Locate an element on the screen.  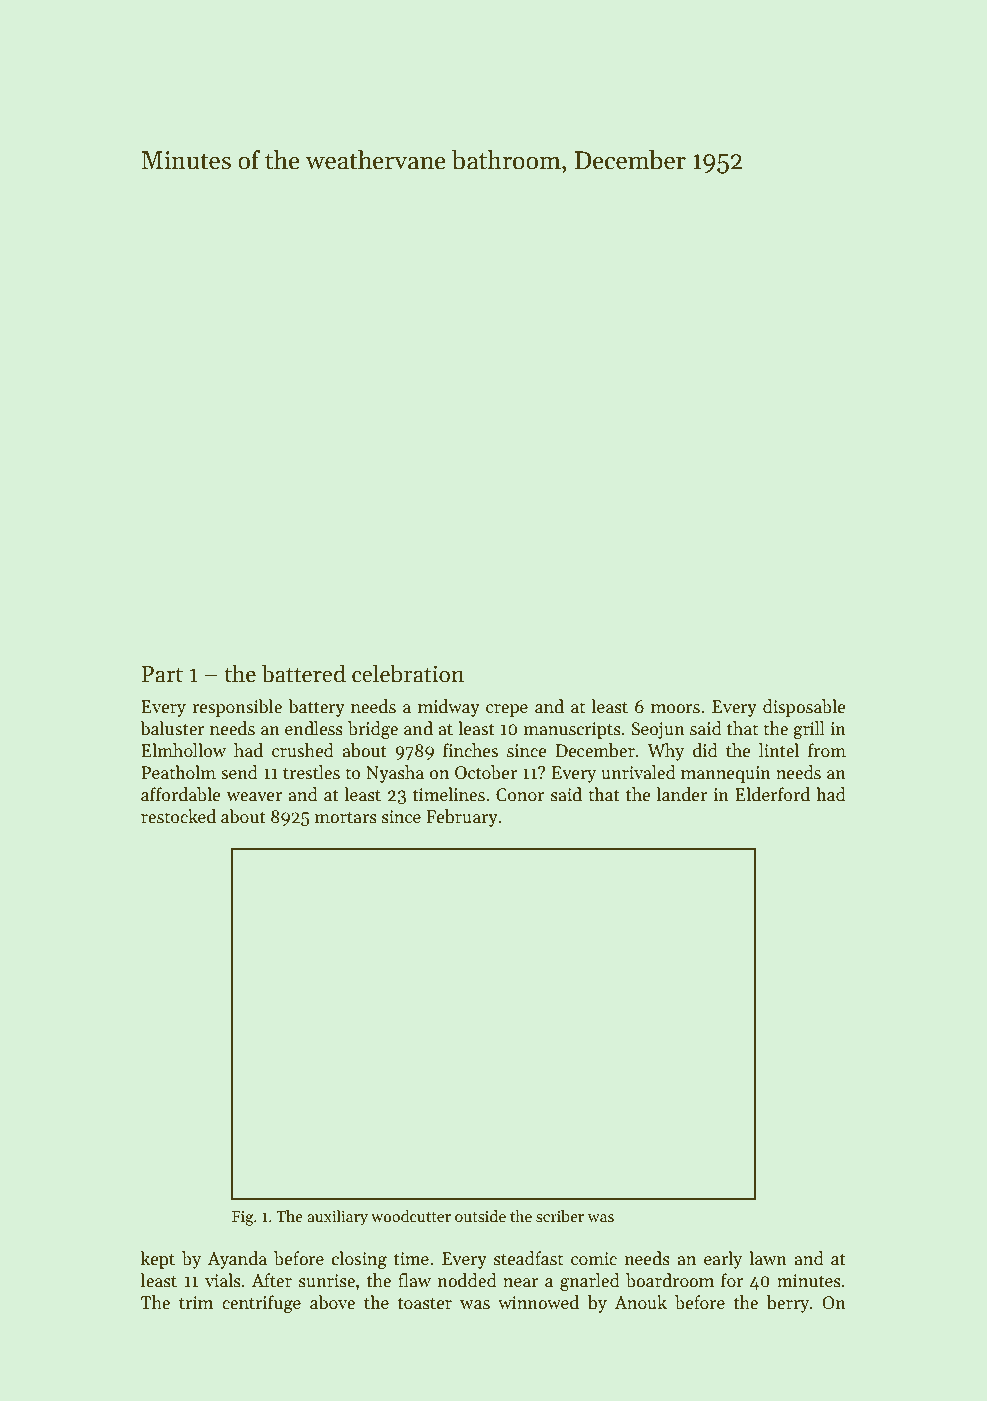
Conor is located at coordinates (520, 795).
